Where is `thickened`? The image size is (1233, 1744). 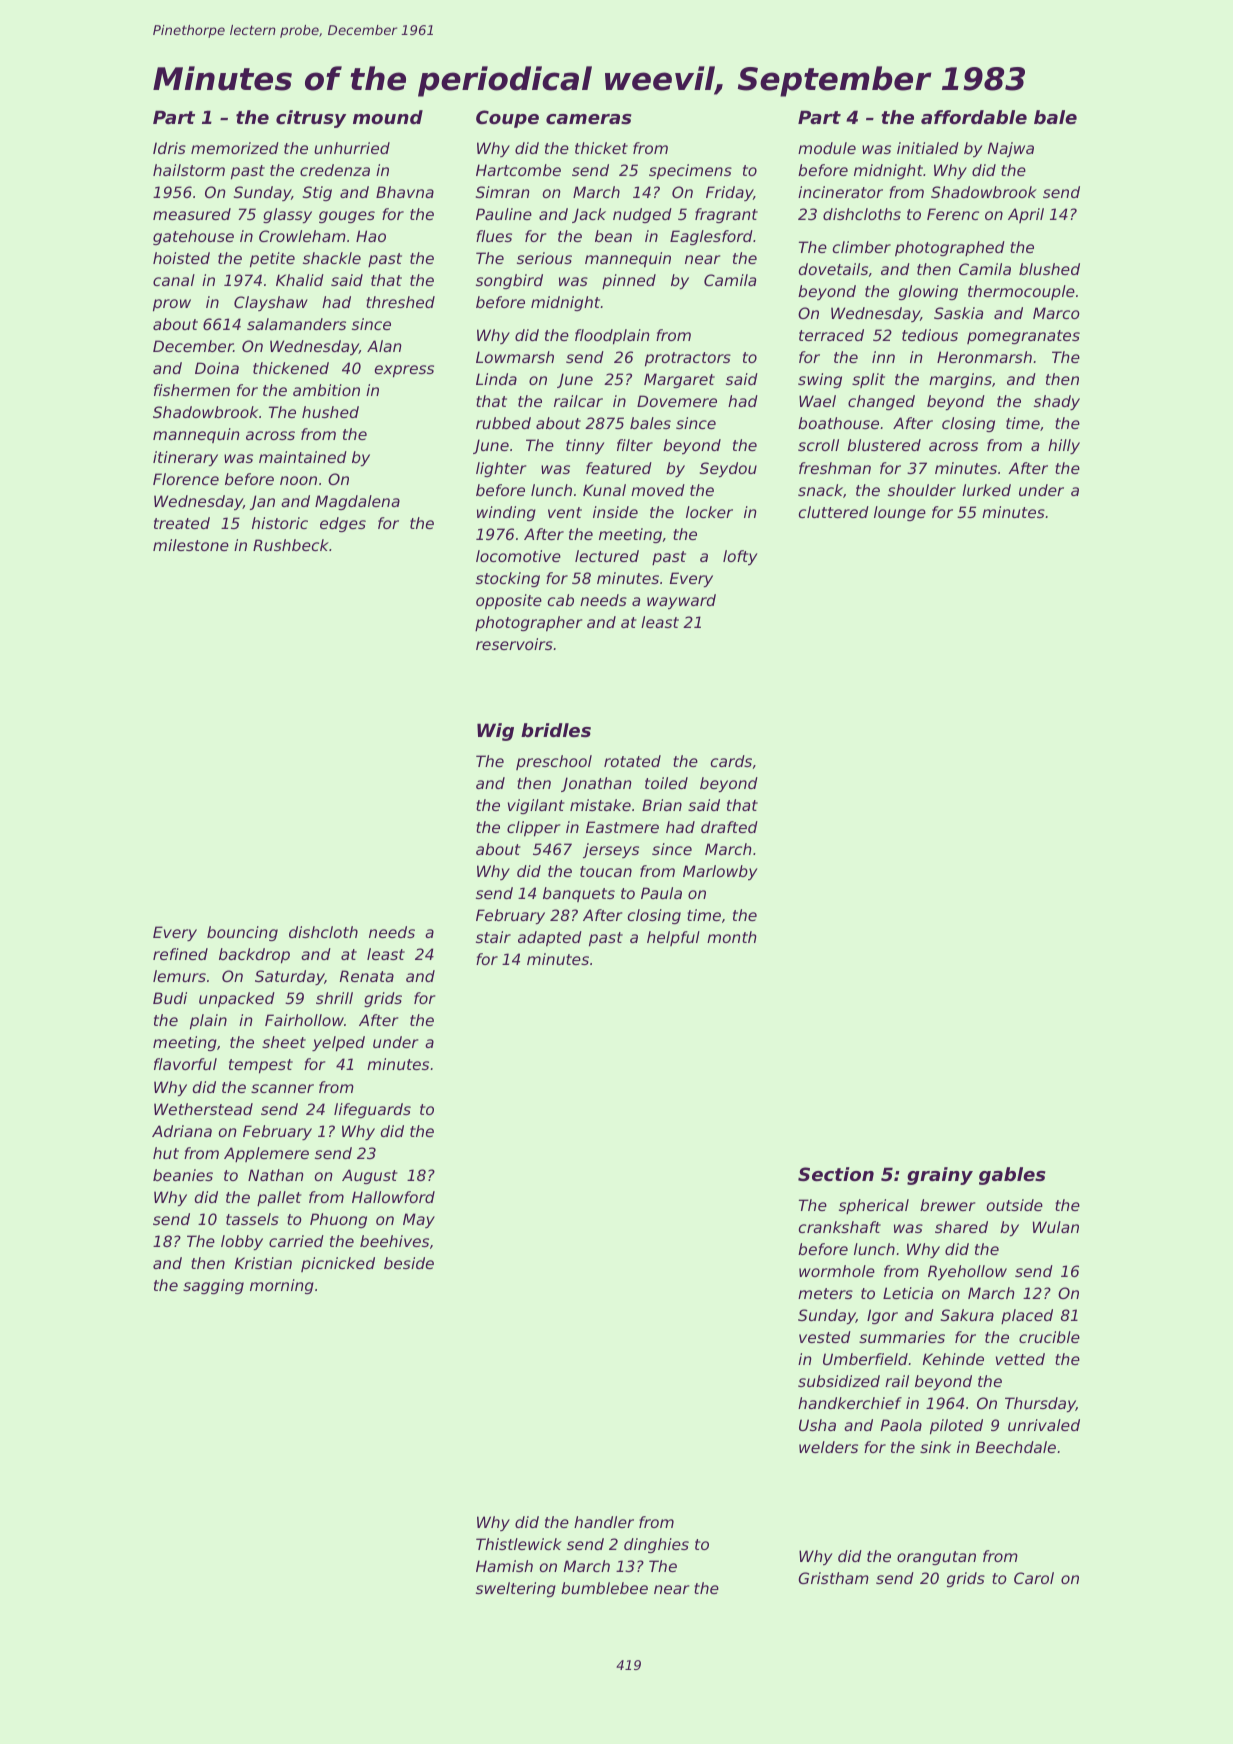
thickened is located at coordinates (291, 368).
